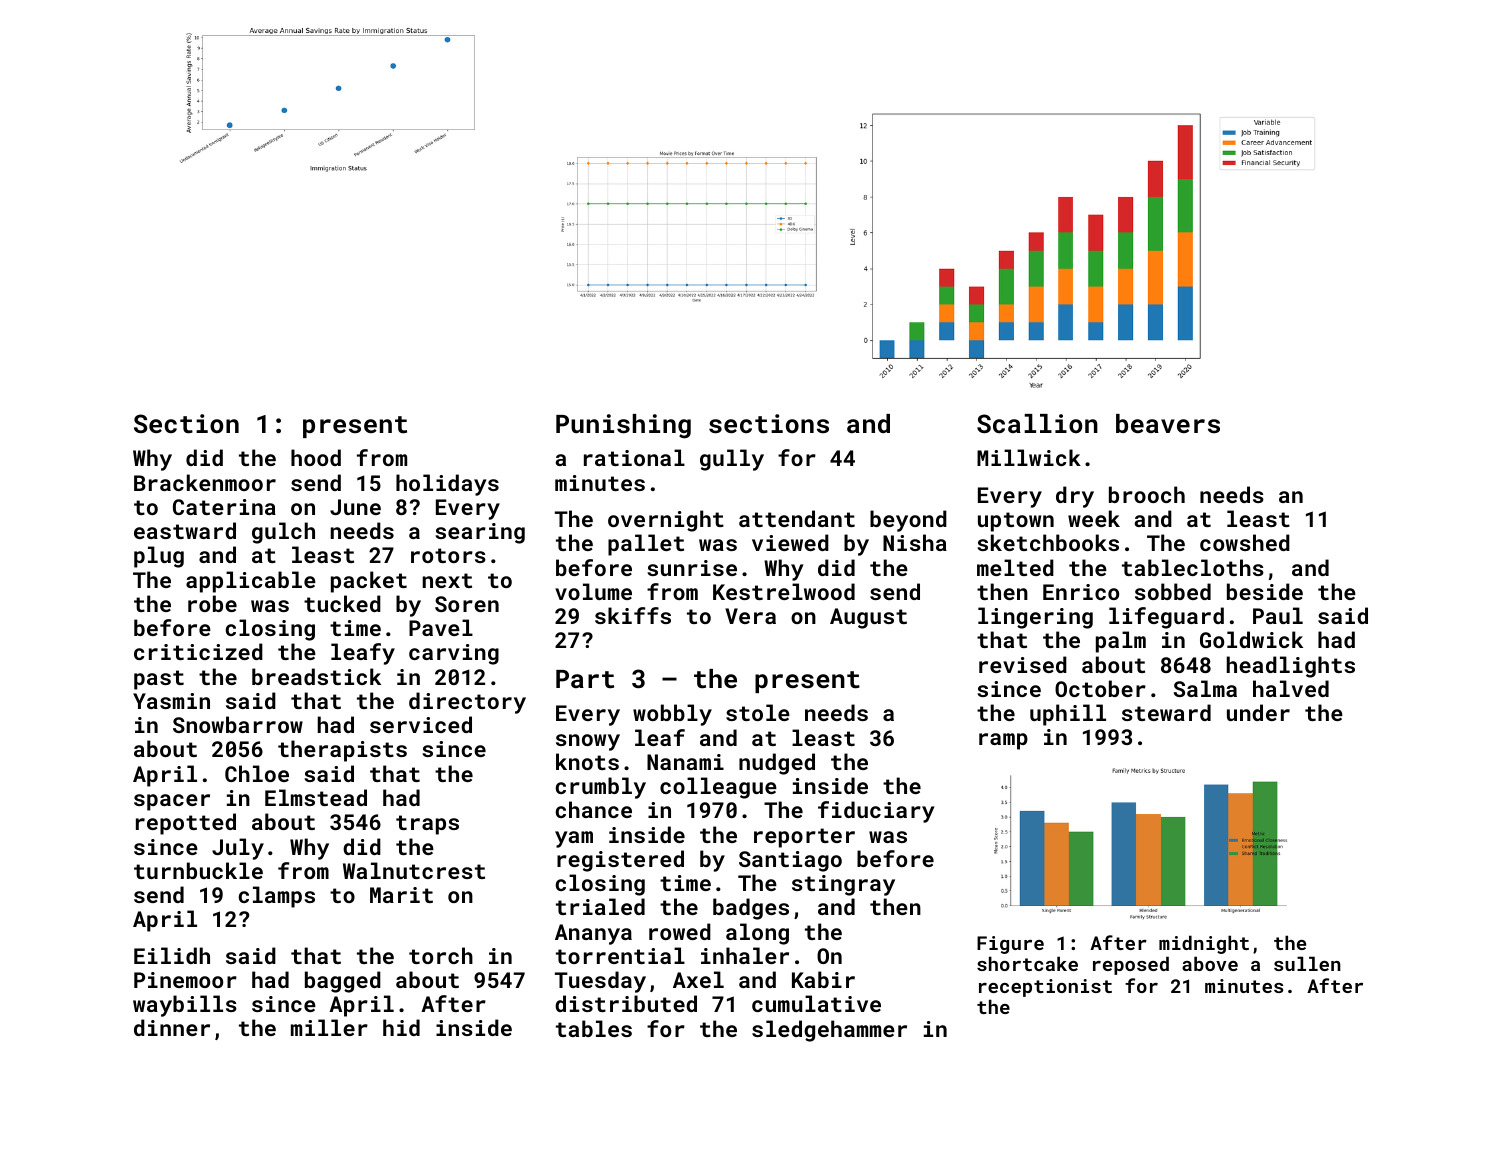 This page has width=1505, height=1163. Describe the element at coordinates (1081, 592) in the page. I see `Enrico` at that location.
